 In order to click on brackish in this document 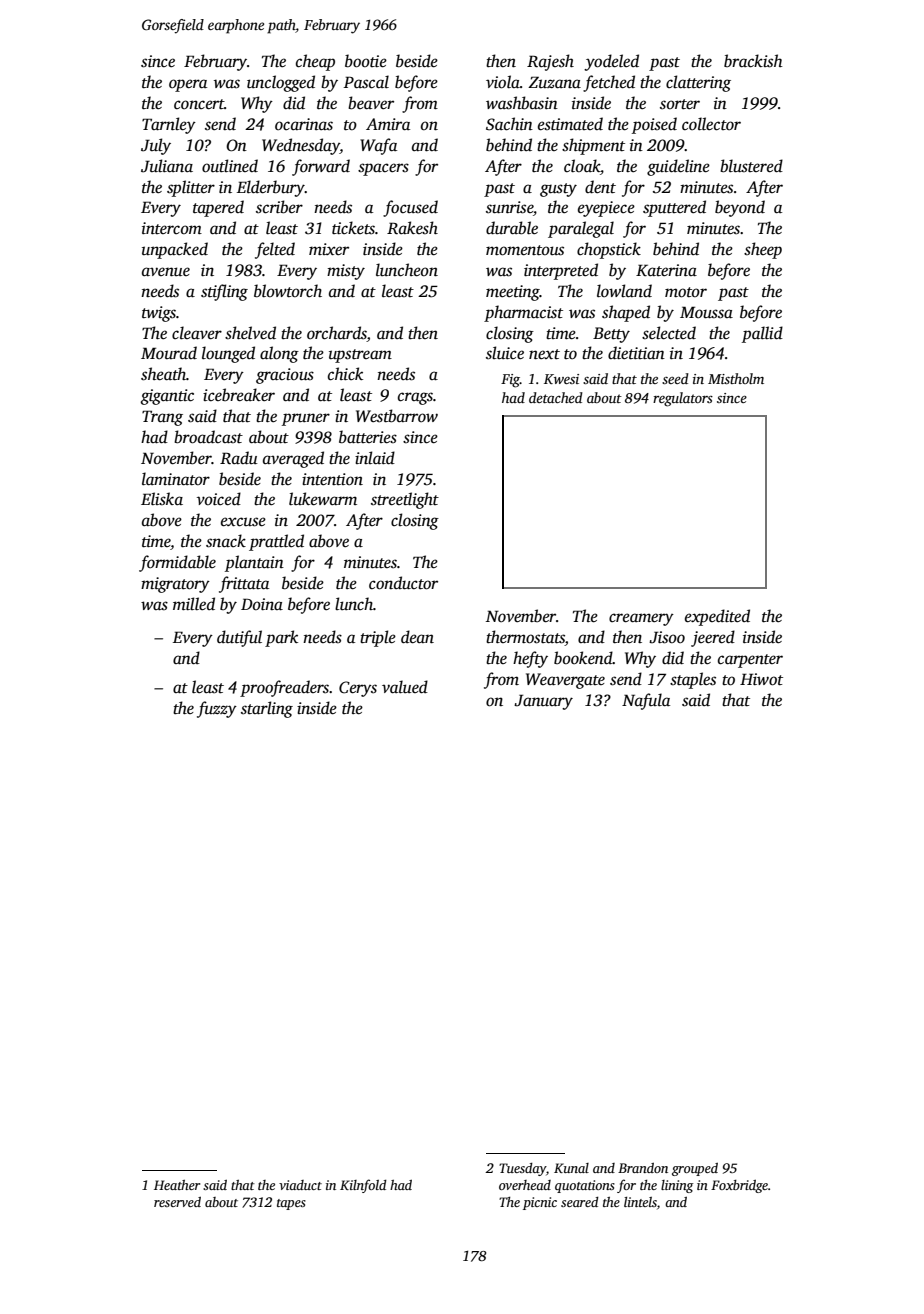, I will do `click(753, 61)`.
